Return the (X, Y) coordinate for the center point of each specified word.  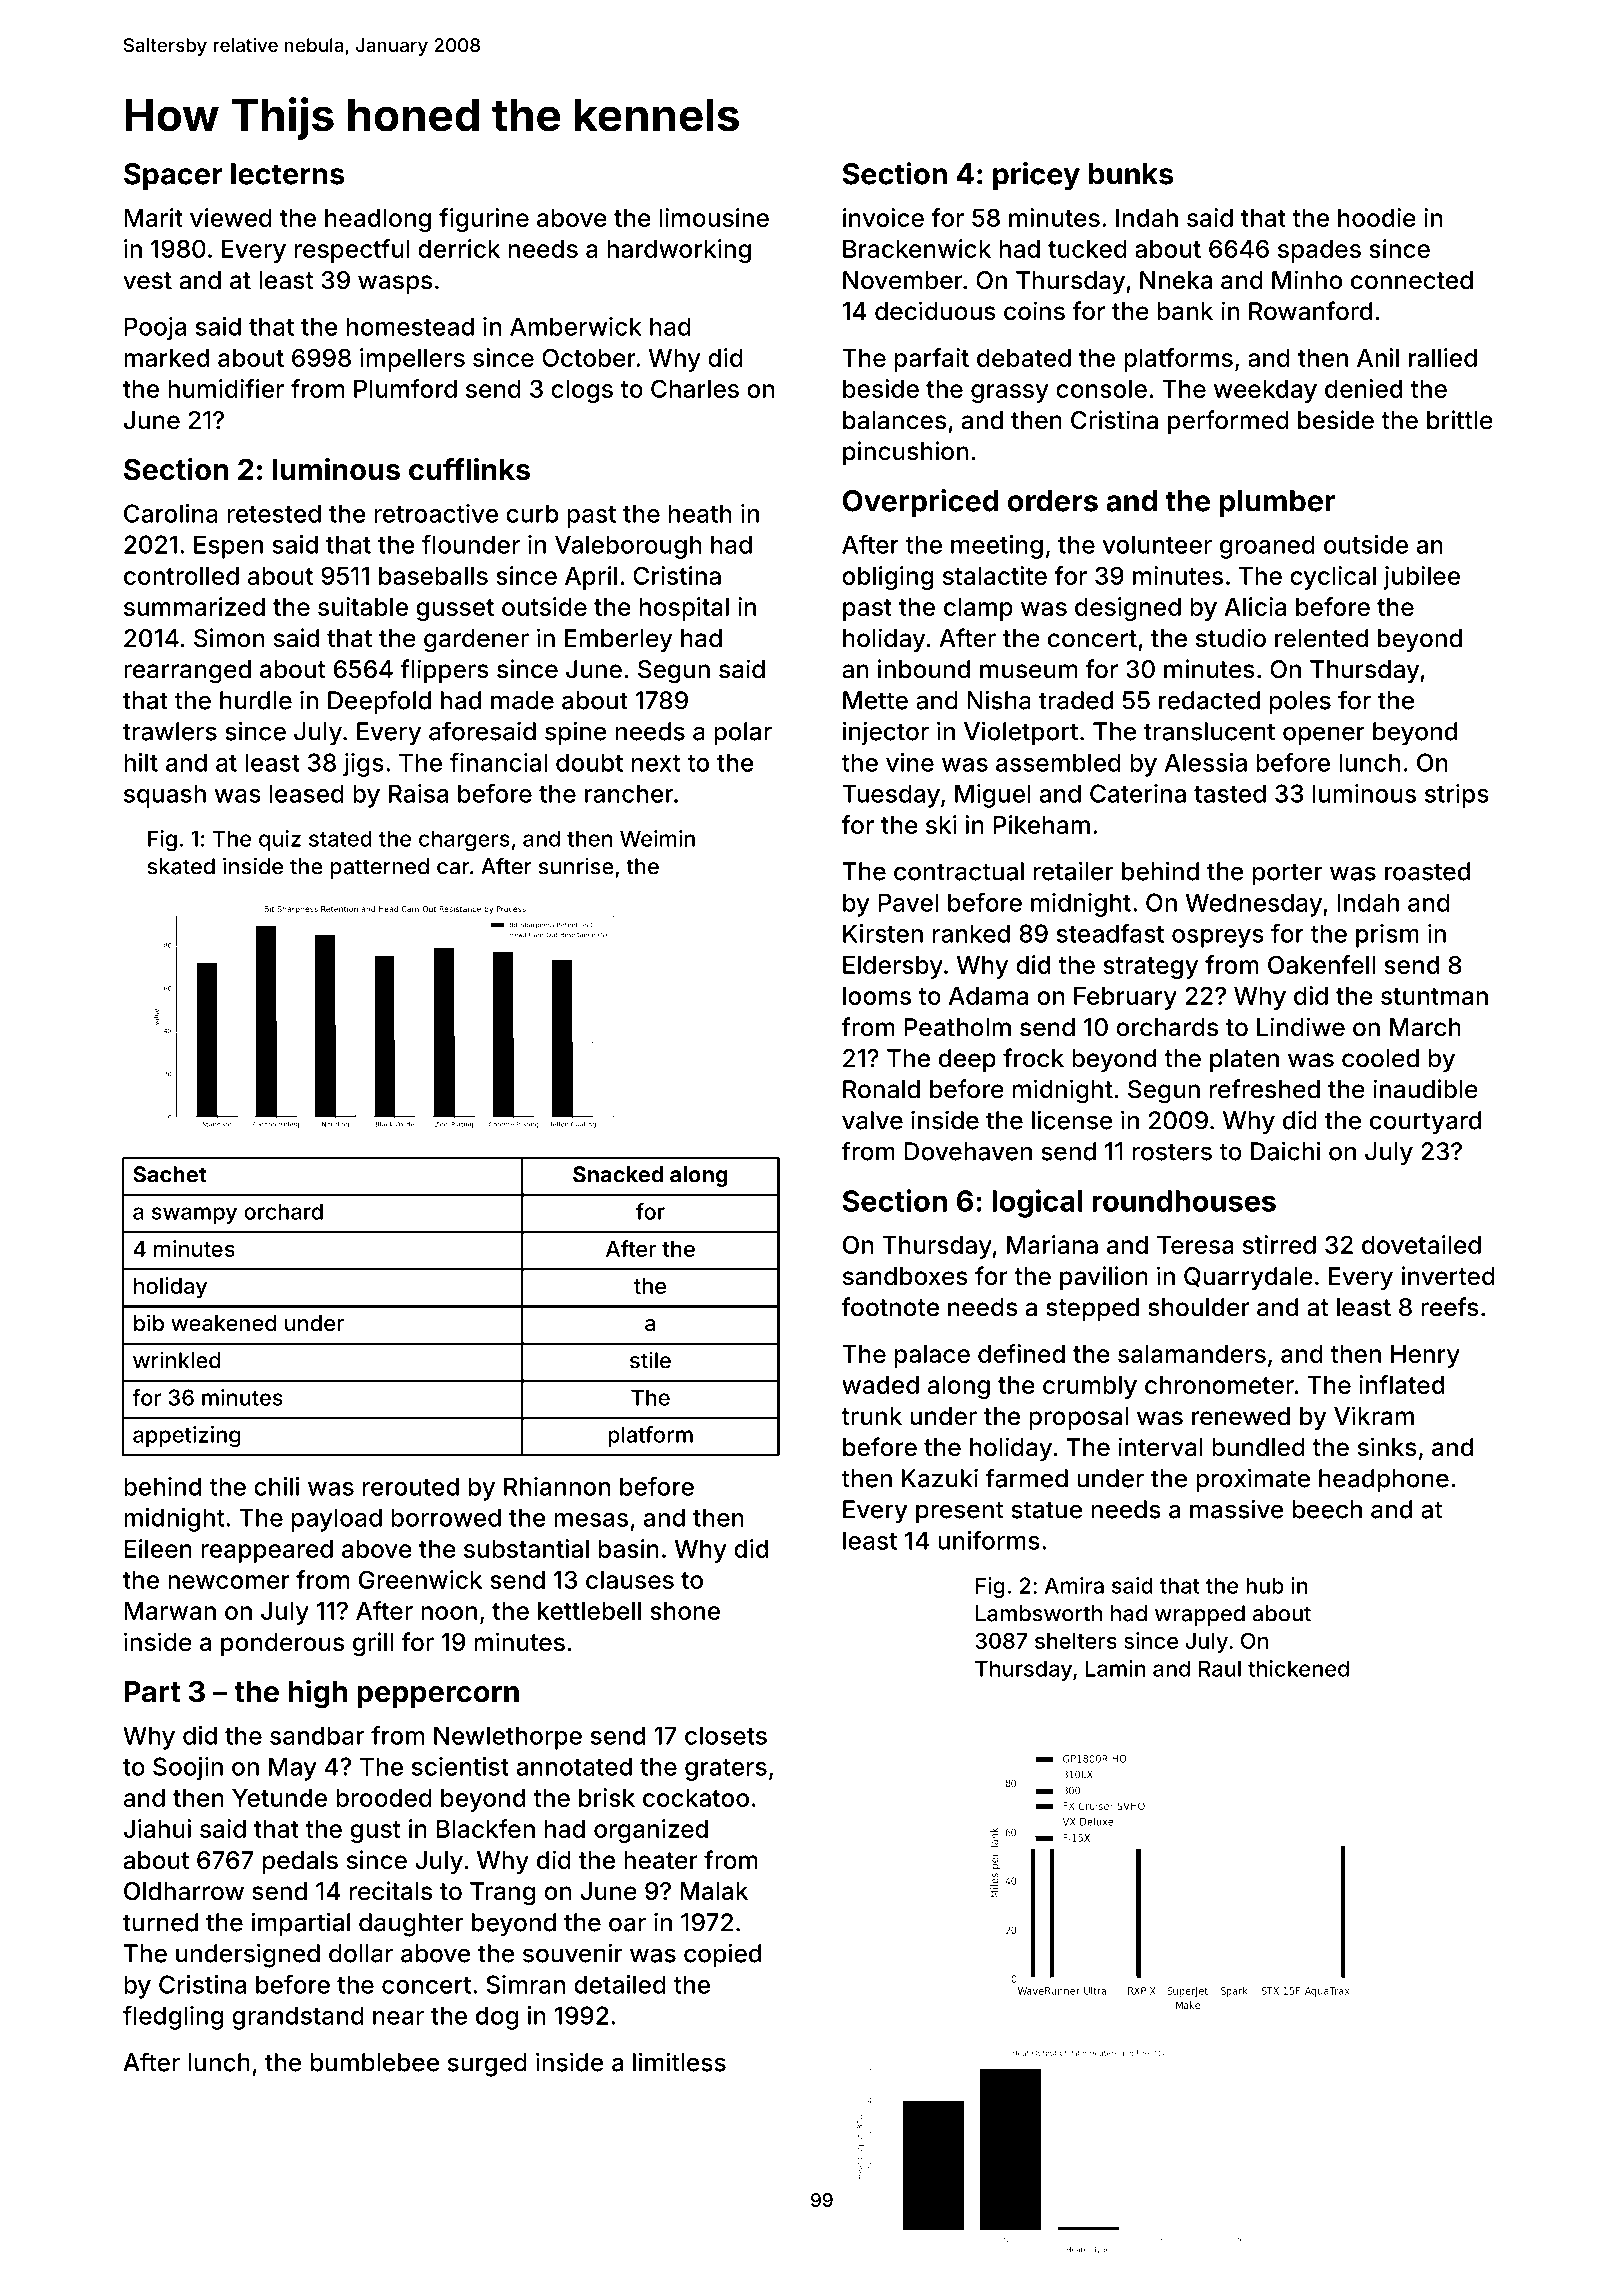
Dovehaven (968, 1151)
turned (160, 1922)
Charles (695, 388)
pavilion (1104, 1278)
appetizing (186, 1436)
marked (166, 358)
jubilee (1421, 578)
